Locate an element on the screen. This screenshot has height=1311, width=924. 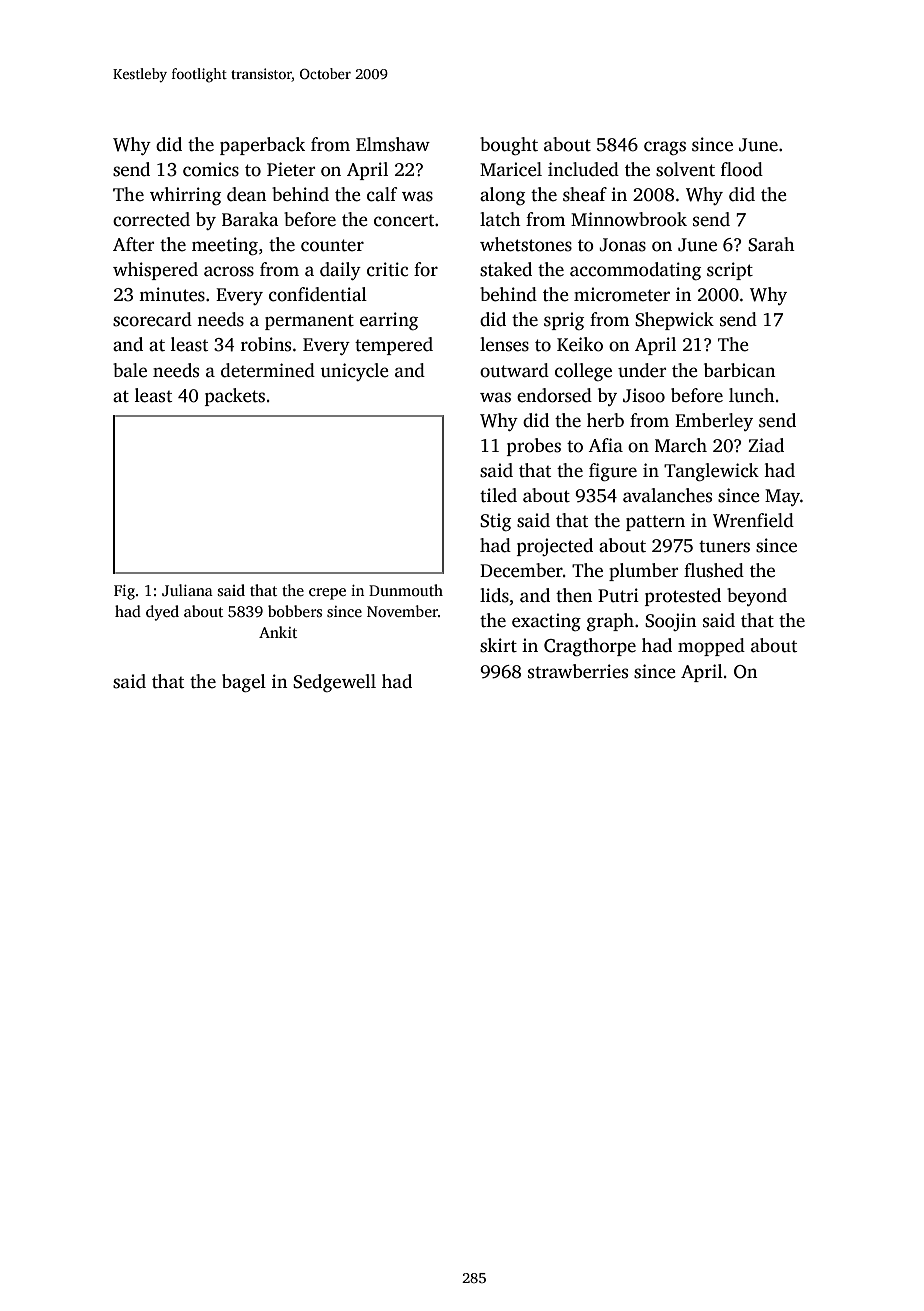
November is located at coordinates (402, 611).
